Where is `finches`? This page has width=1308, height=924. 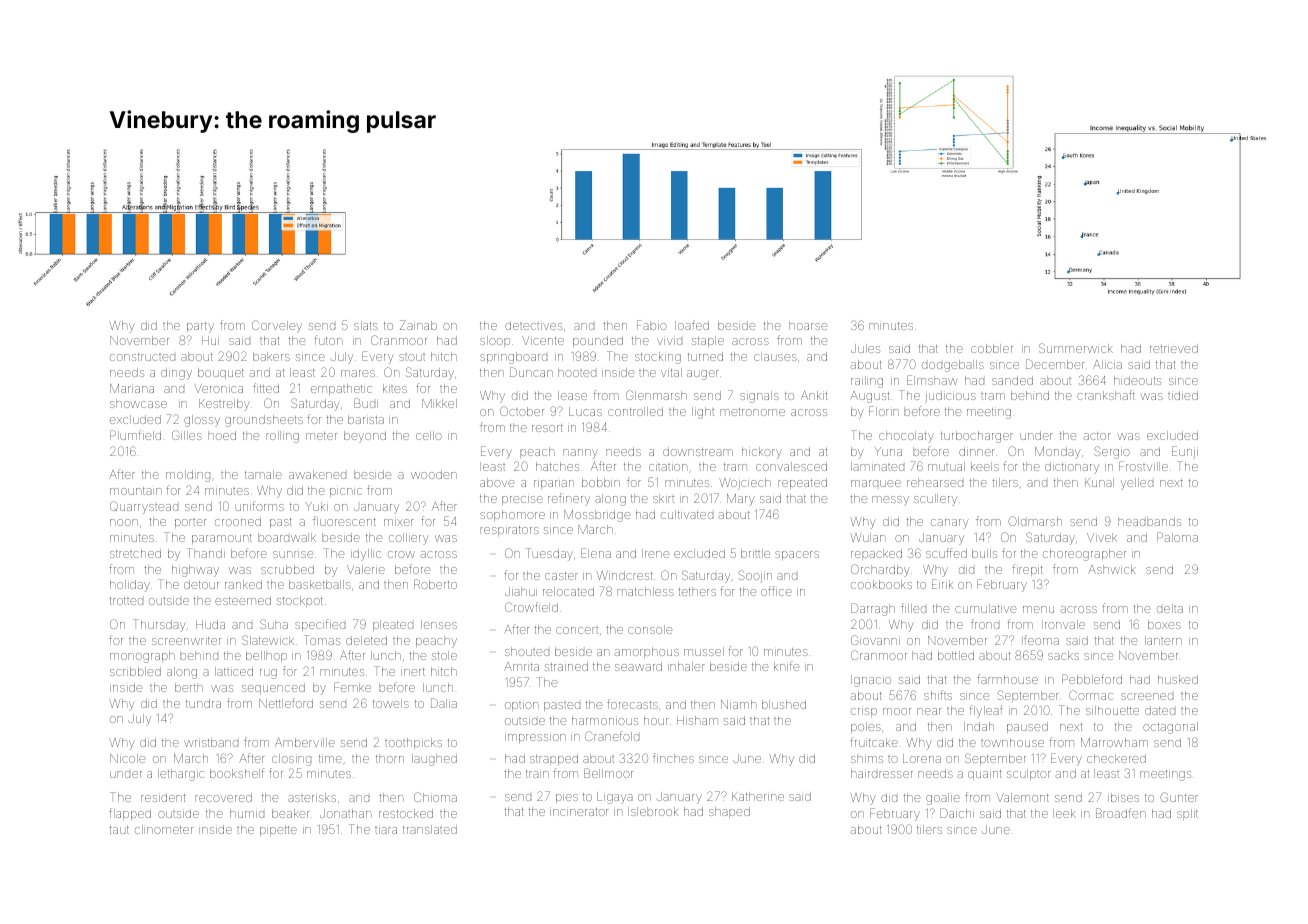
finches is located at coordinates (673, 758).
